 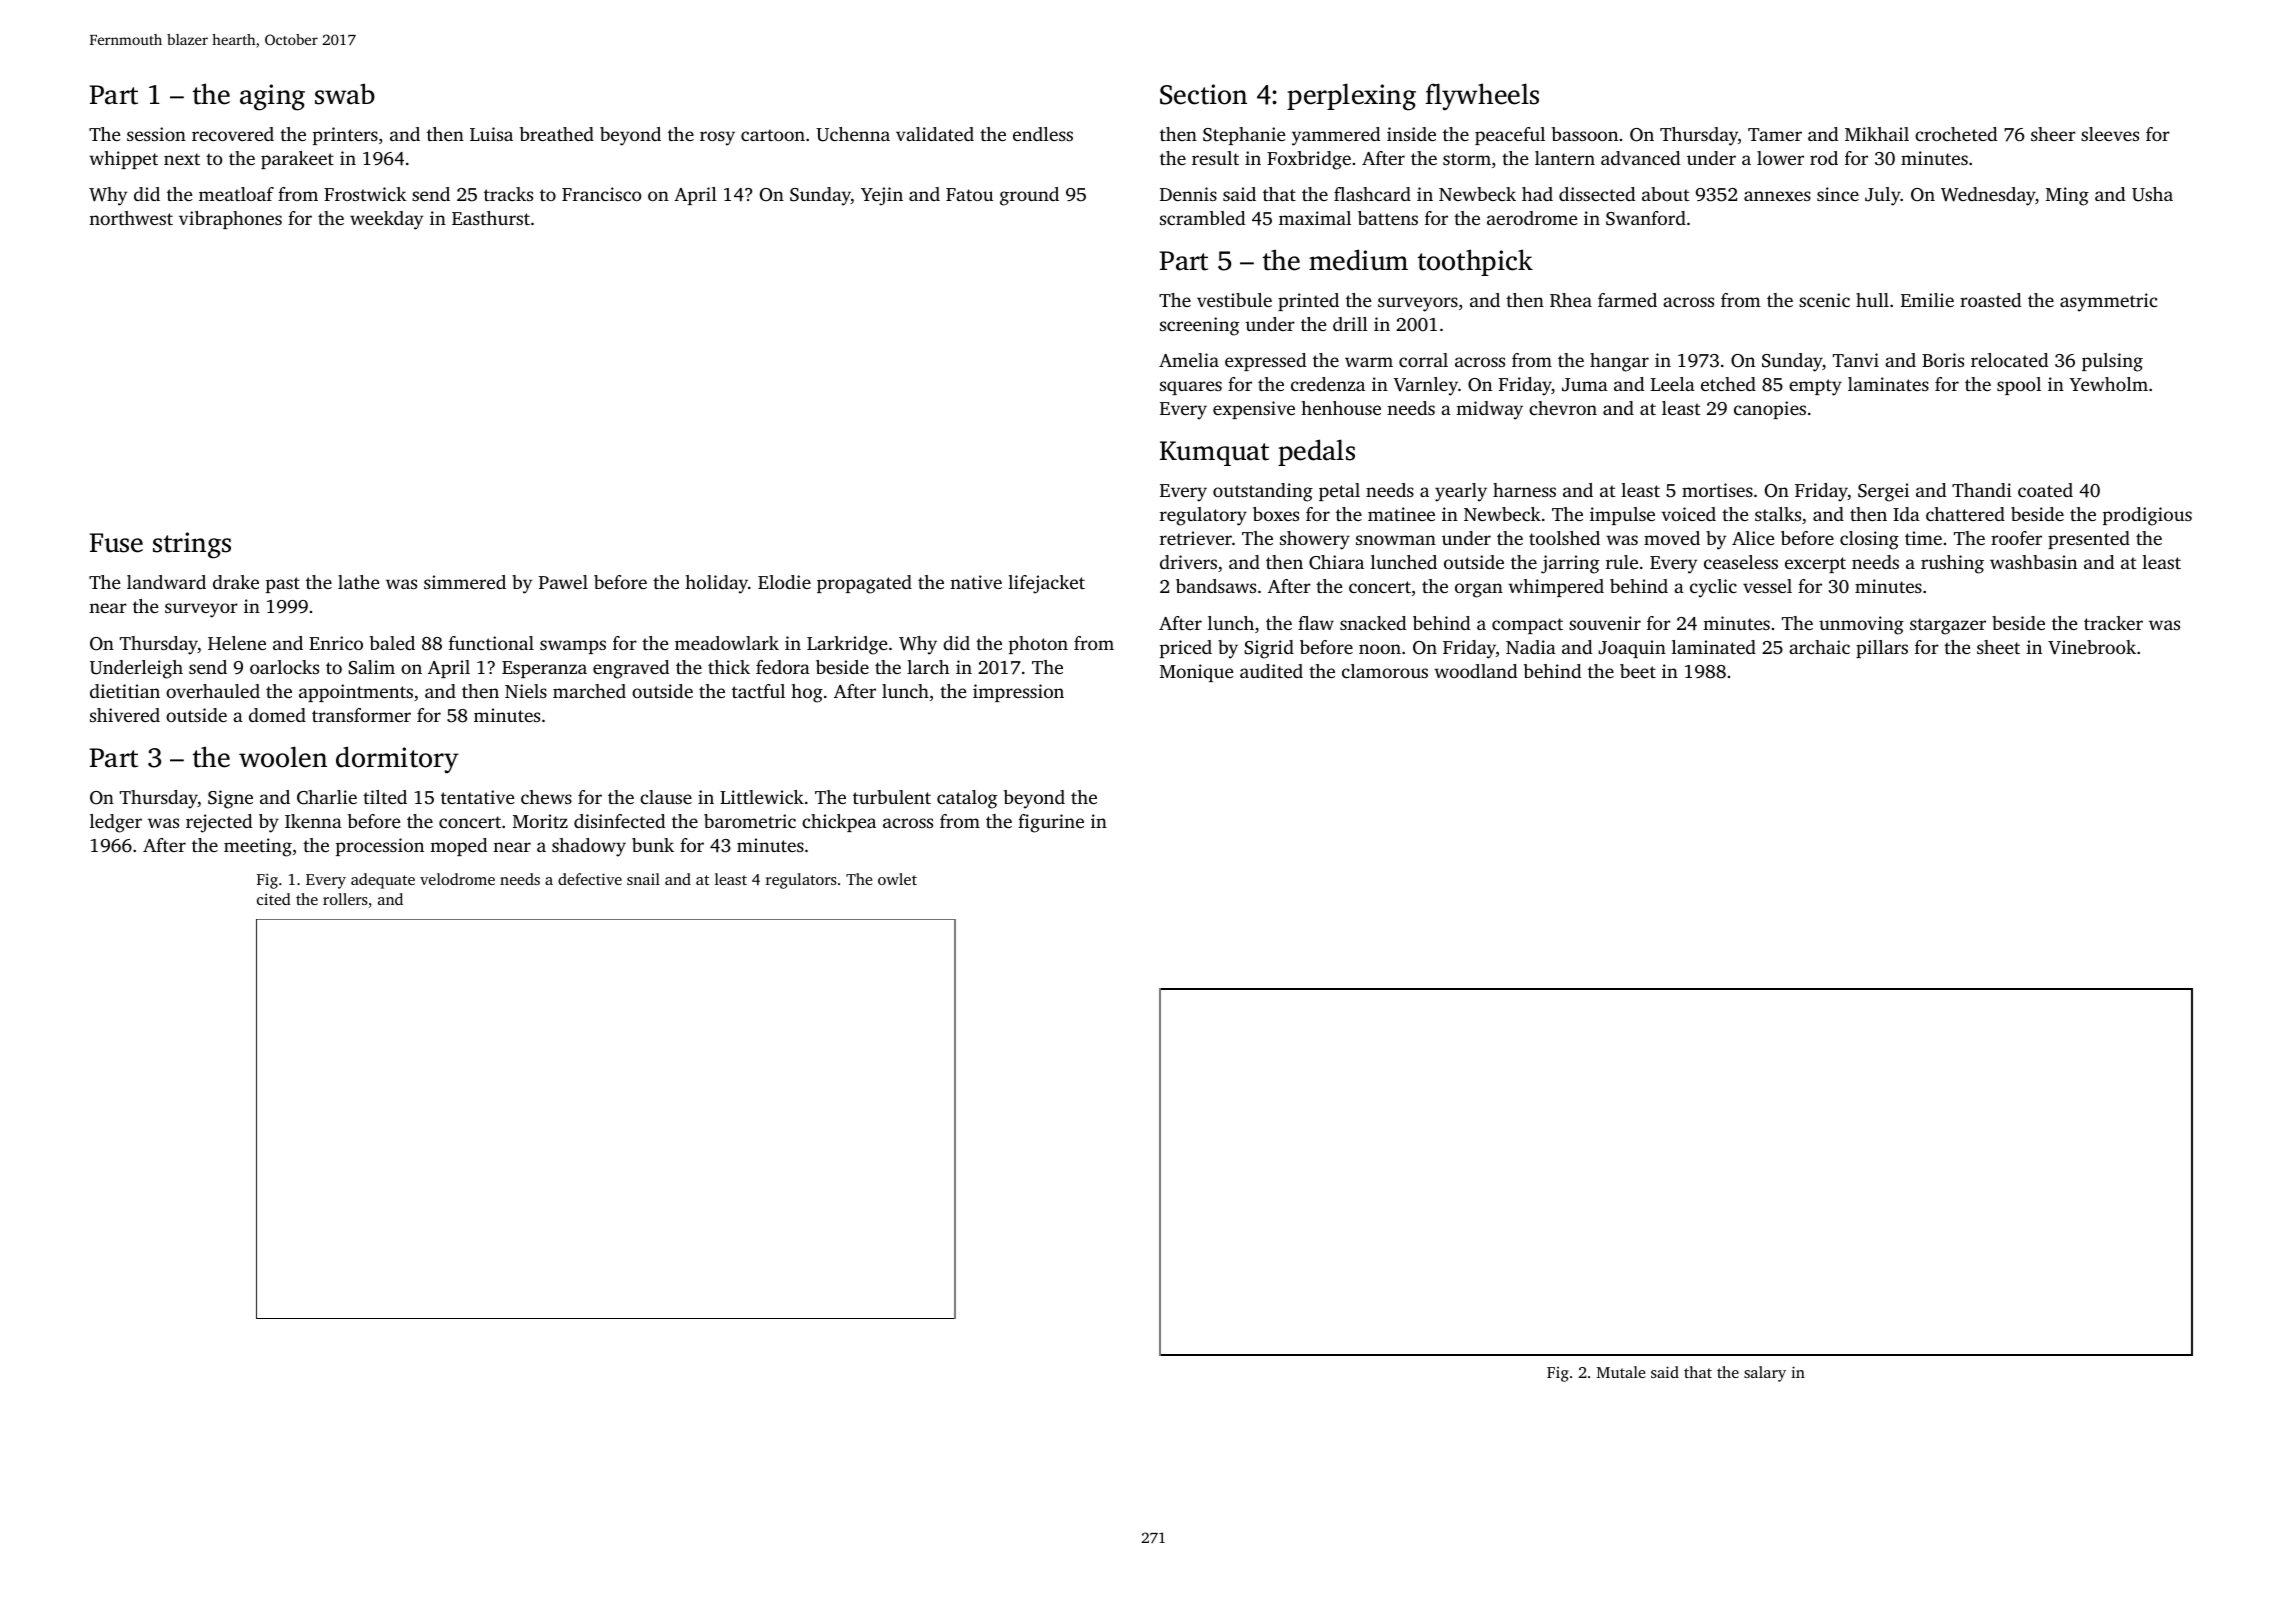 What do you see at coordinates (1765, 1374) in the image?
I see `salary` at bounding box center [1765, 1374].
